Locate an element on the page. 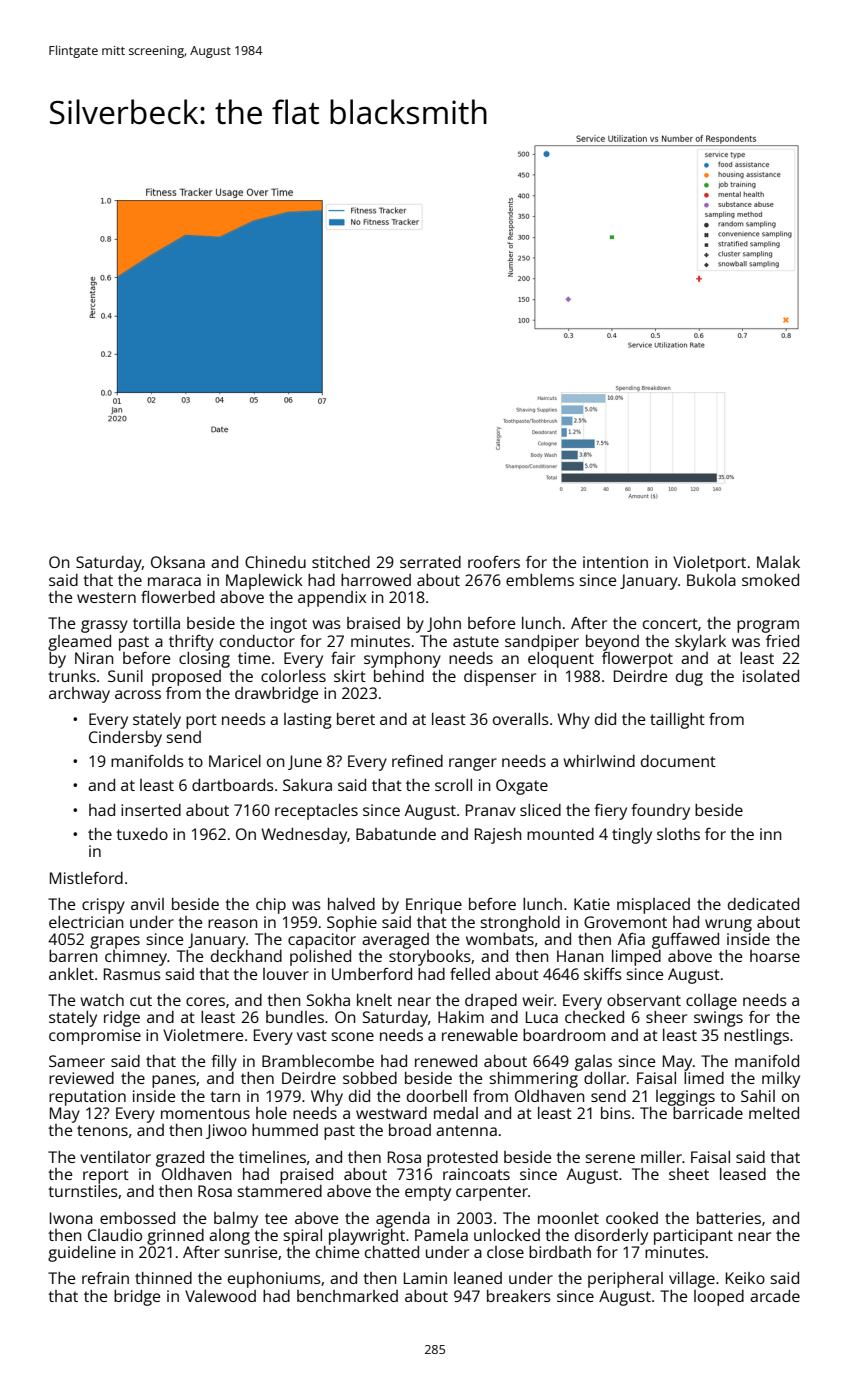  document is located at coordinates (678, 761).
